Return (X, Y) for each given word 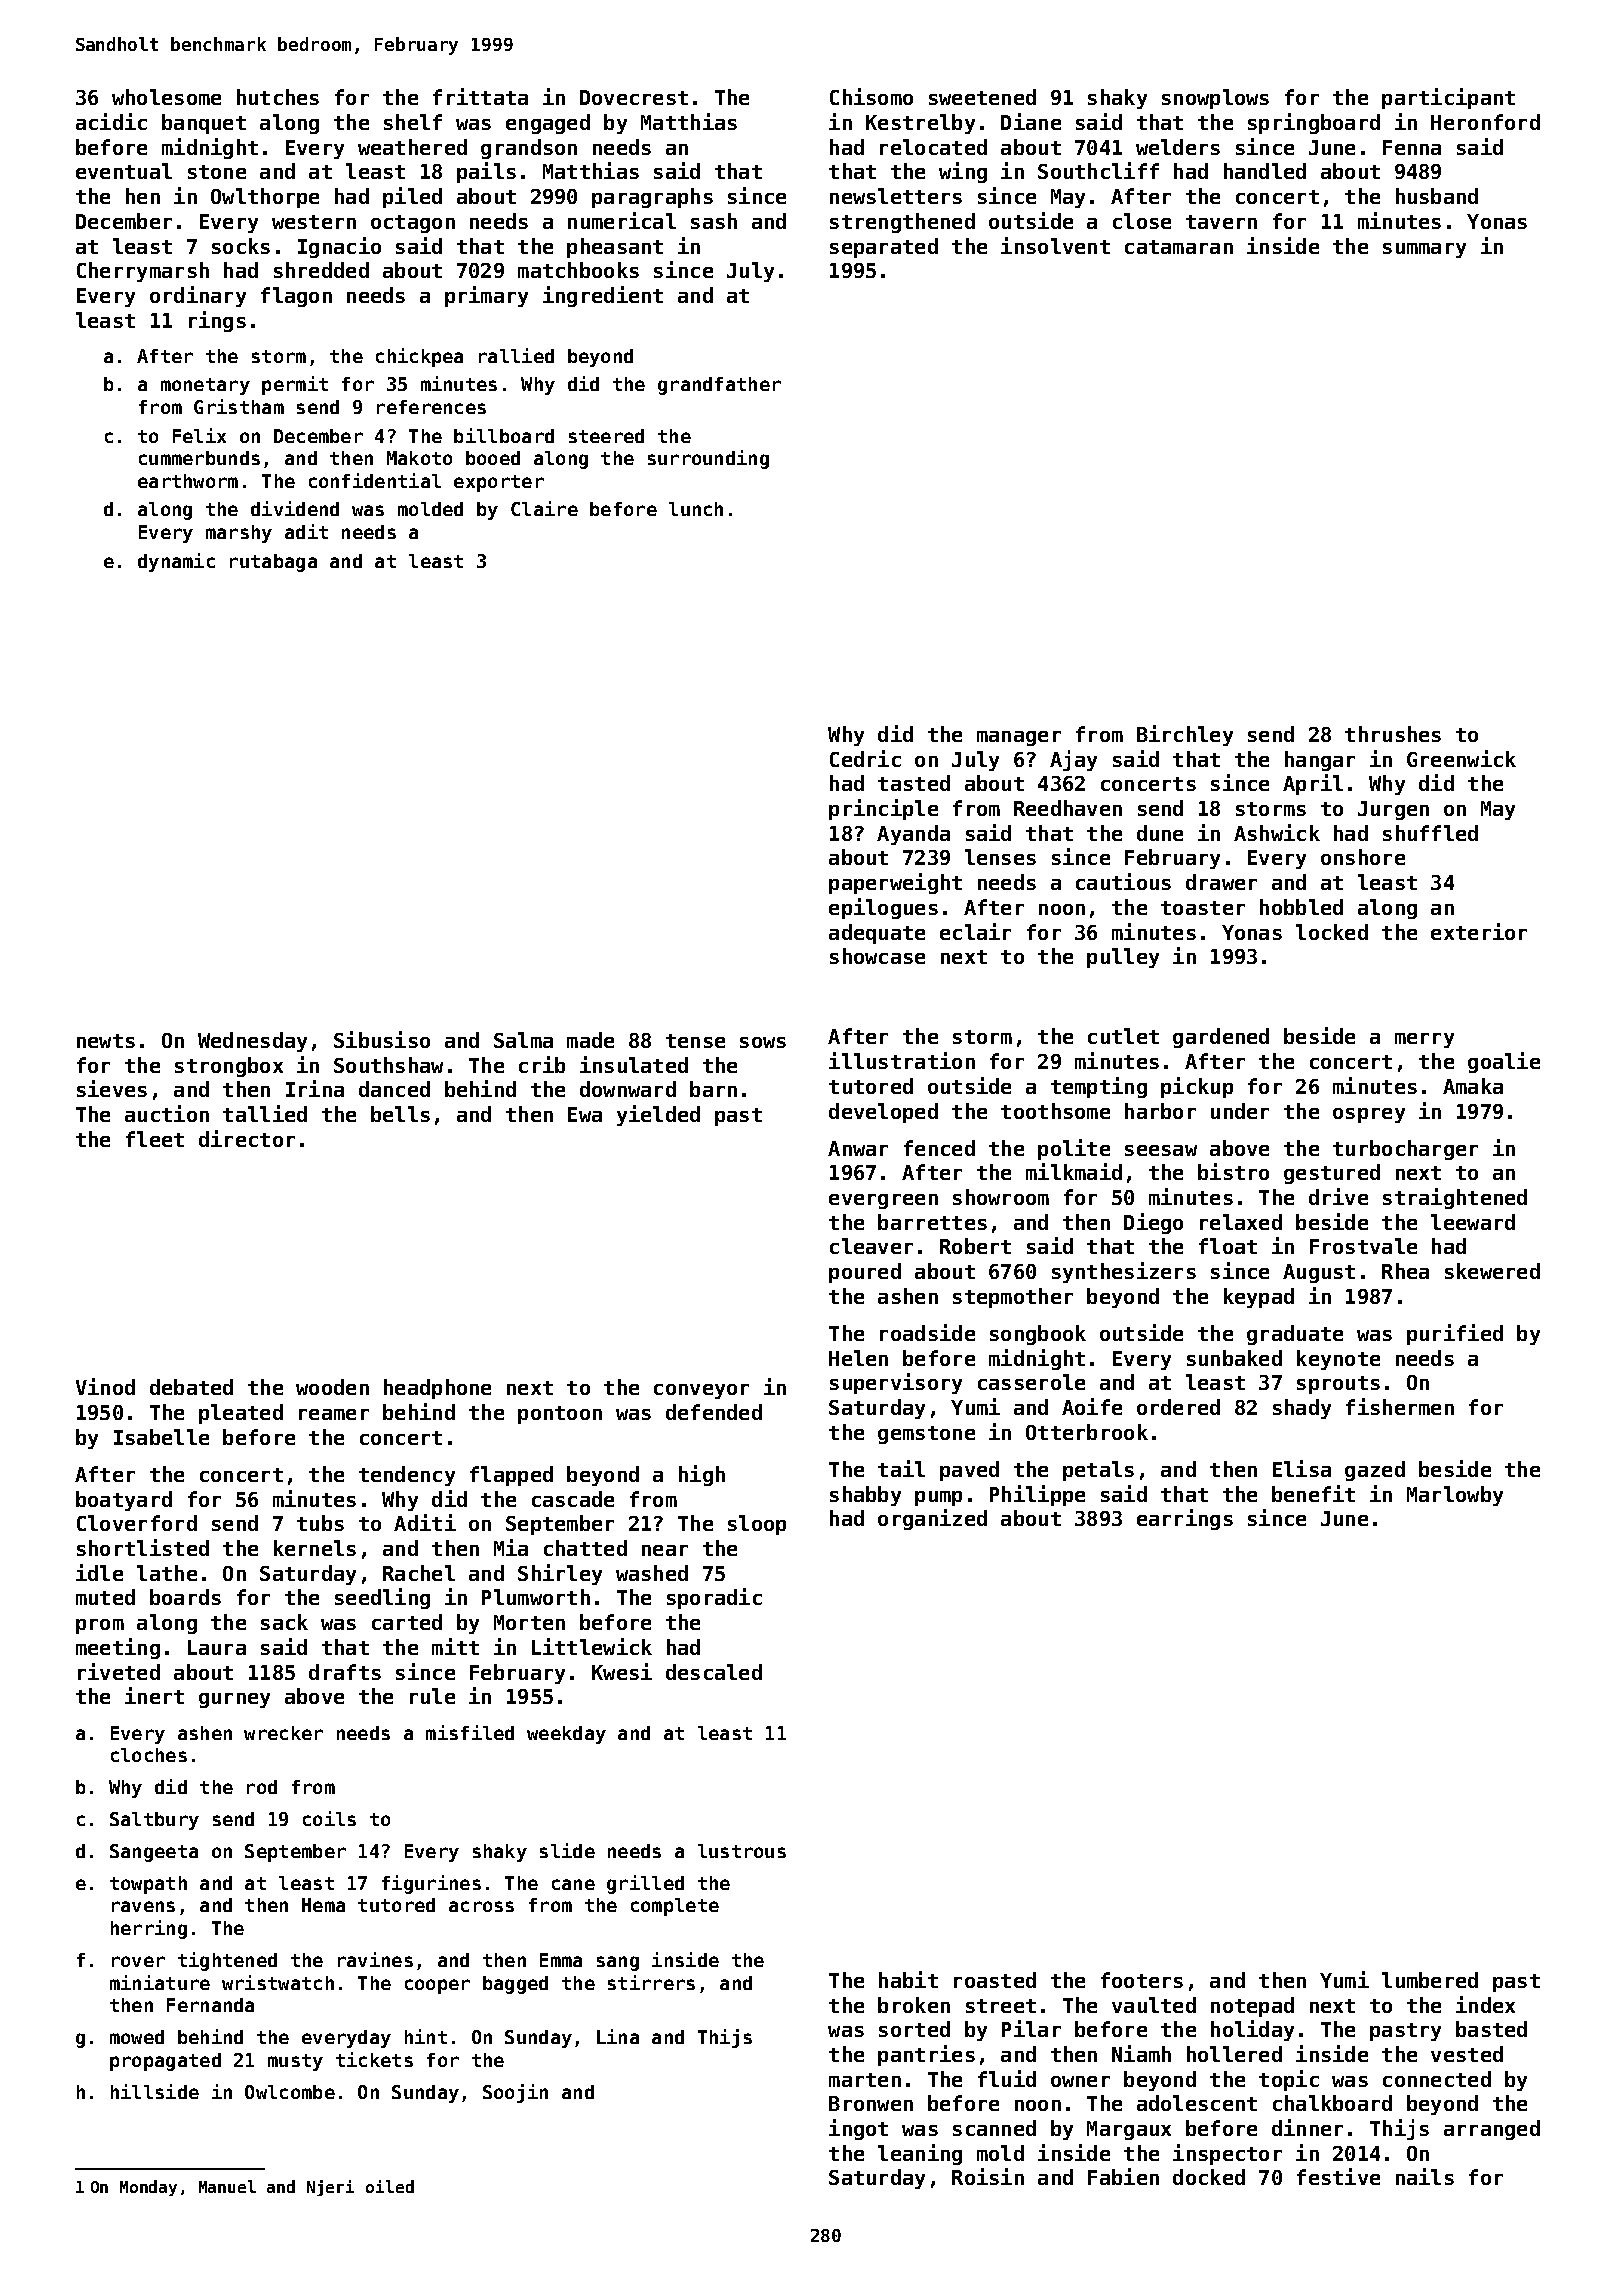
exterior (1479, 931)
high (702, 1475)
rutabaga (273, 563)
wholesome (166, 97)
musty (295, 2062)
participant (1448, 98)
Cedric (865, 758)
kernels (315, 1548)
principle (883, 809)
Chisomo (871, 96)
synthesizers (1124, 1272)
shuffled (1430, 833)
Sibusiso (382, 1039)
